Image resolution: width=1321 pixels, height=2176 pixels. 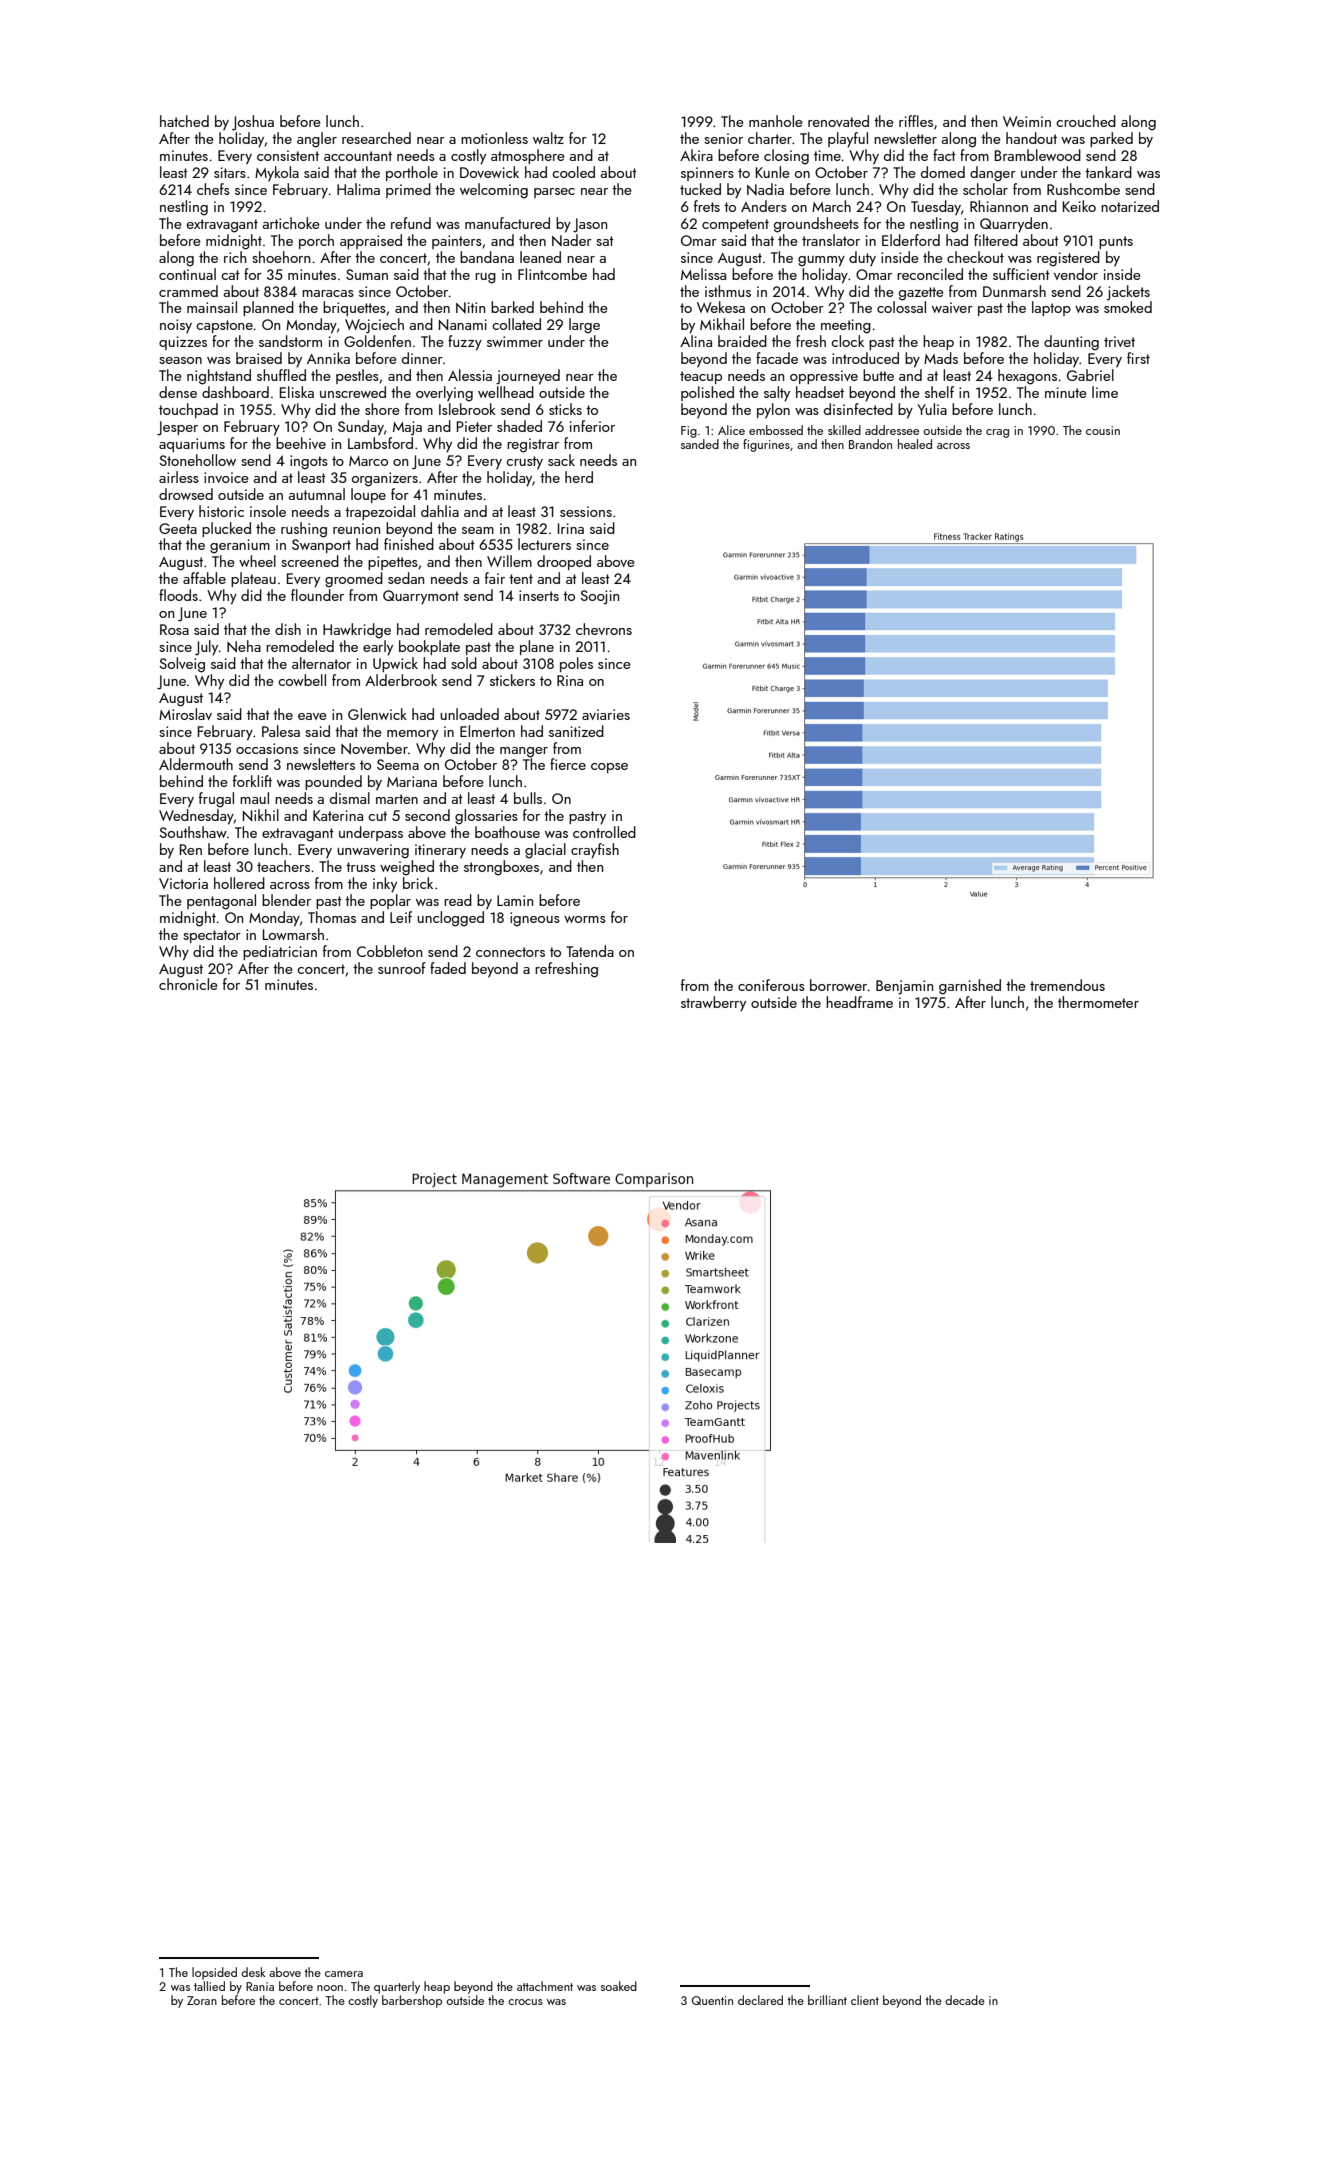 What do you see at coordinates (524, 463) in the document?
I see `crusty` at bounding box center [524, 463].
